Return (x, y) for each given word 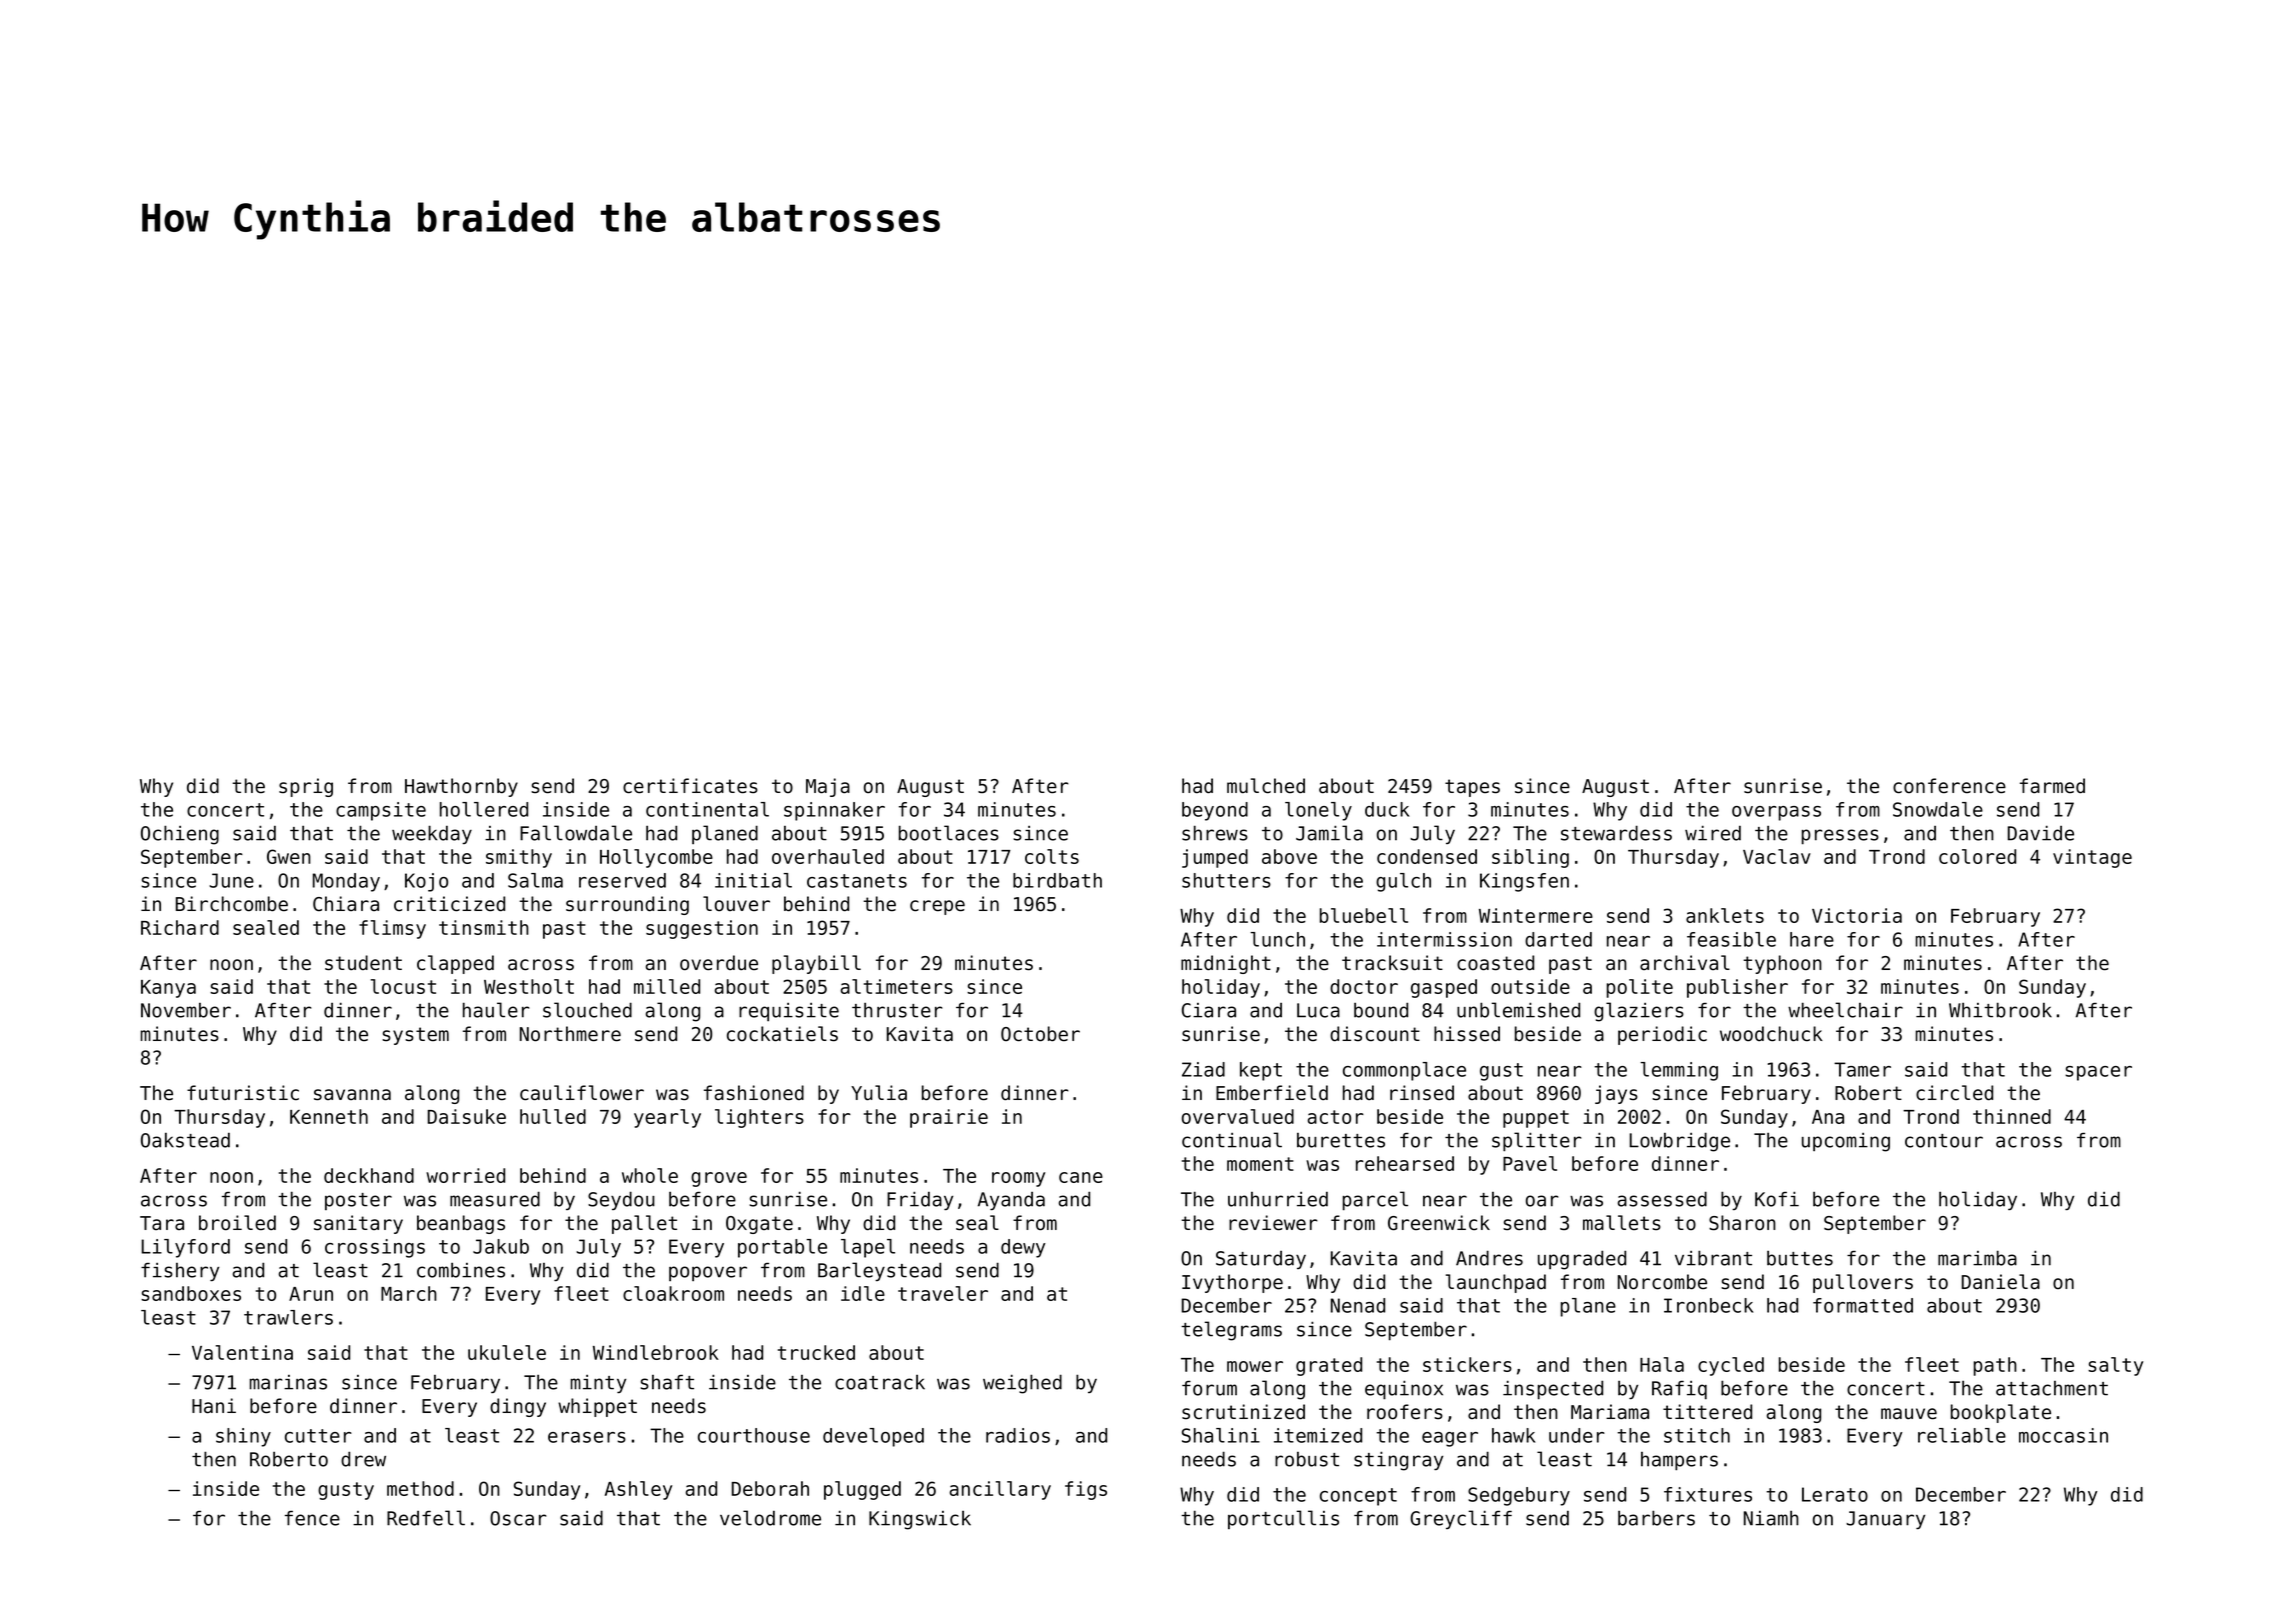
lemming (1679, 1071)
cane (1081, 1177)
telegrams (1231, 1331)
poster (358, 1201)
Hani (214, 1406)
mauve (1909, 1414)
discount (1375, 1034)
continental (707, 809)
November (186, 1010)
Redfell (426, 1518)
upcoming (1846, 1142)
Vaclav (1777, 856)
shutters (1226, 880)
